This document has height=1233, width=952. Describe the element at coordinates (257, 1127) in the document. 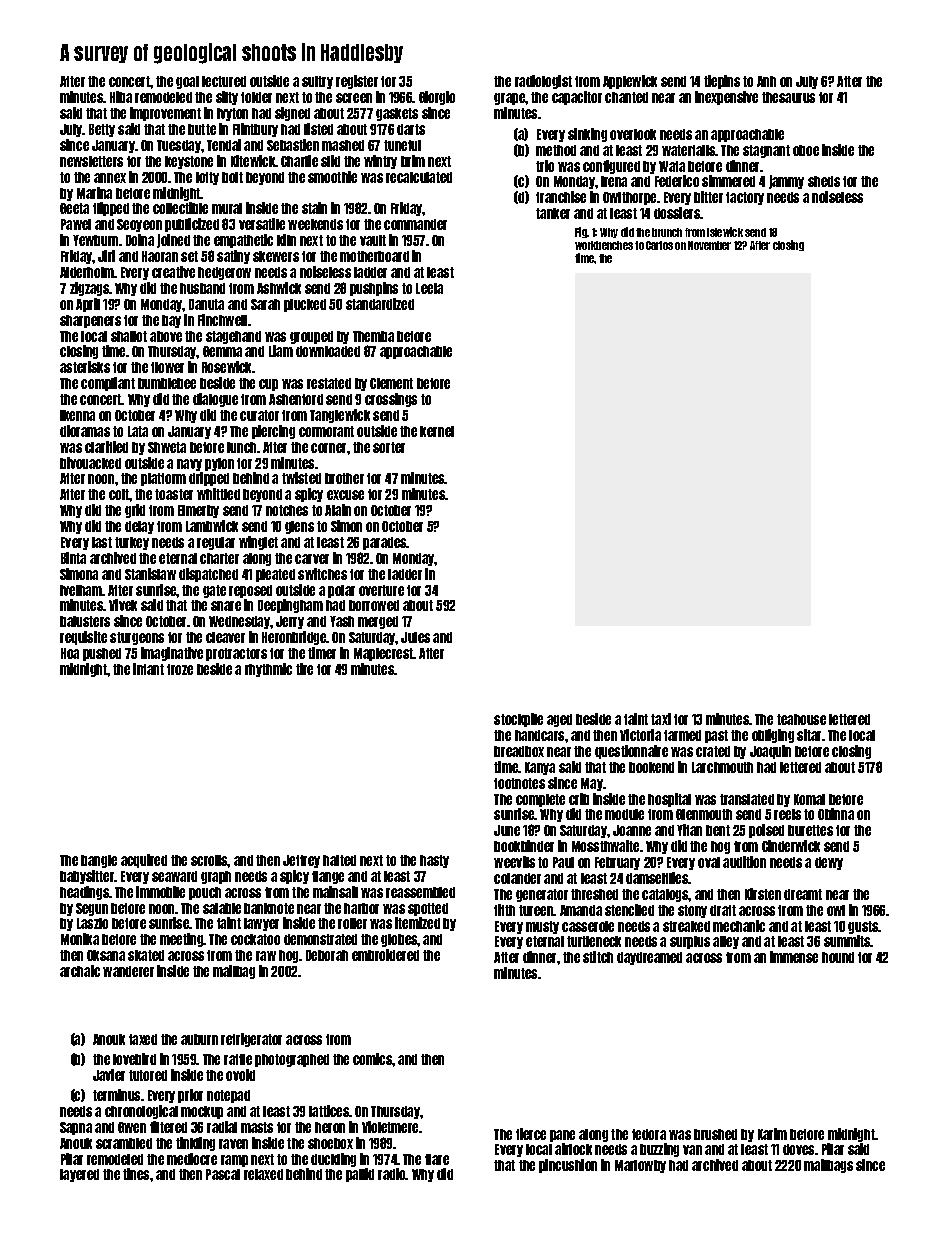

I see `masts` at that location.
